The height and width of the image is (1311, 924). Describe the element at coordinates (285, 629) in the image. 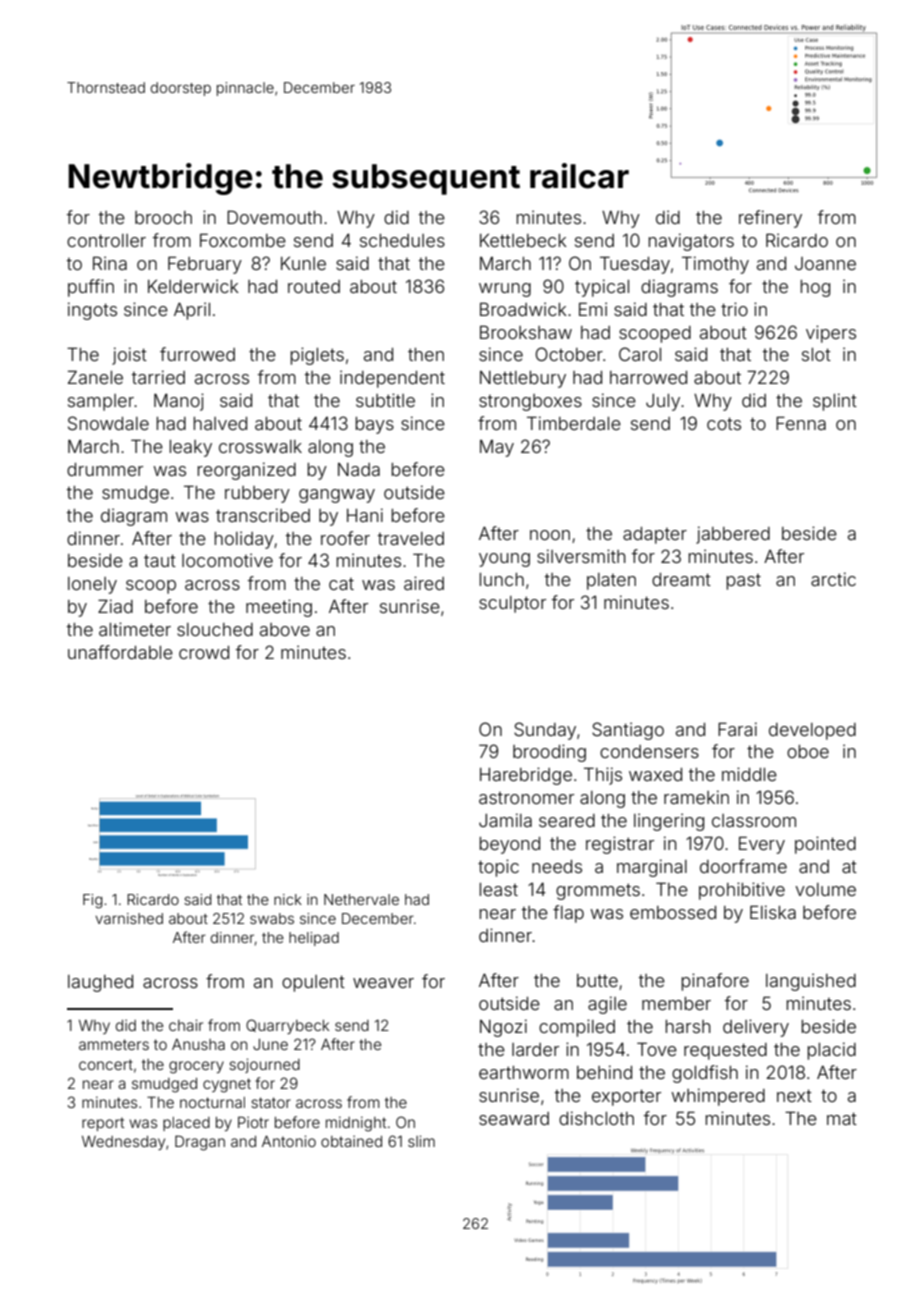

I see `above` at that location.
